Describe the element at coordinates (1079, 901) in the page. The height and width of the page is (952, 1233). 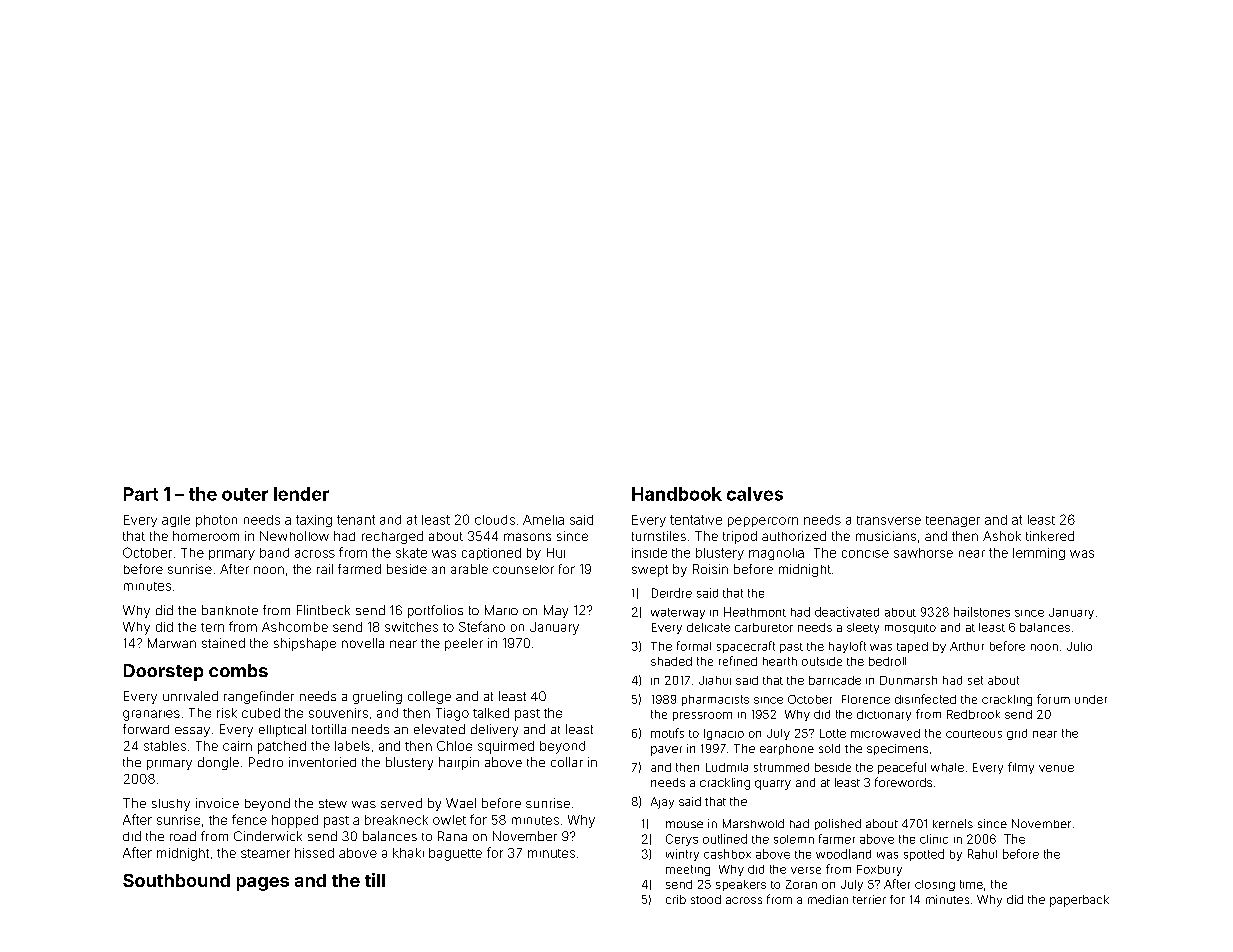
I see `paperback` at that location.
